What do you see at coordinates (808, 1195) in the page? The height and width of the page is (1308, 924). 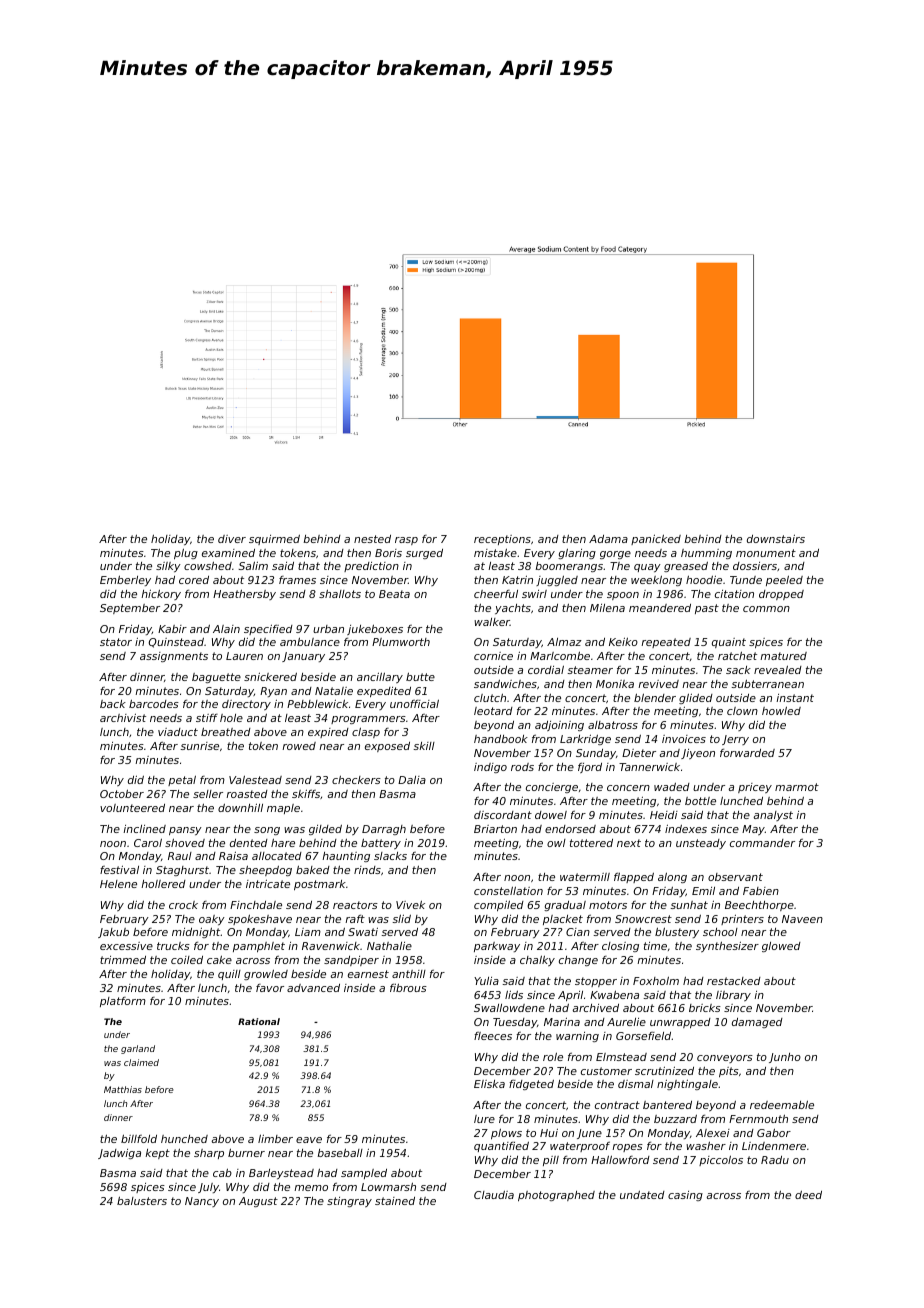 I see `deed` at bounding box center [808, 1195].
